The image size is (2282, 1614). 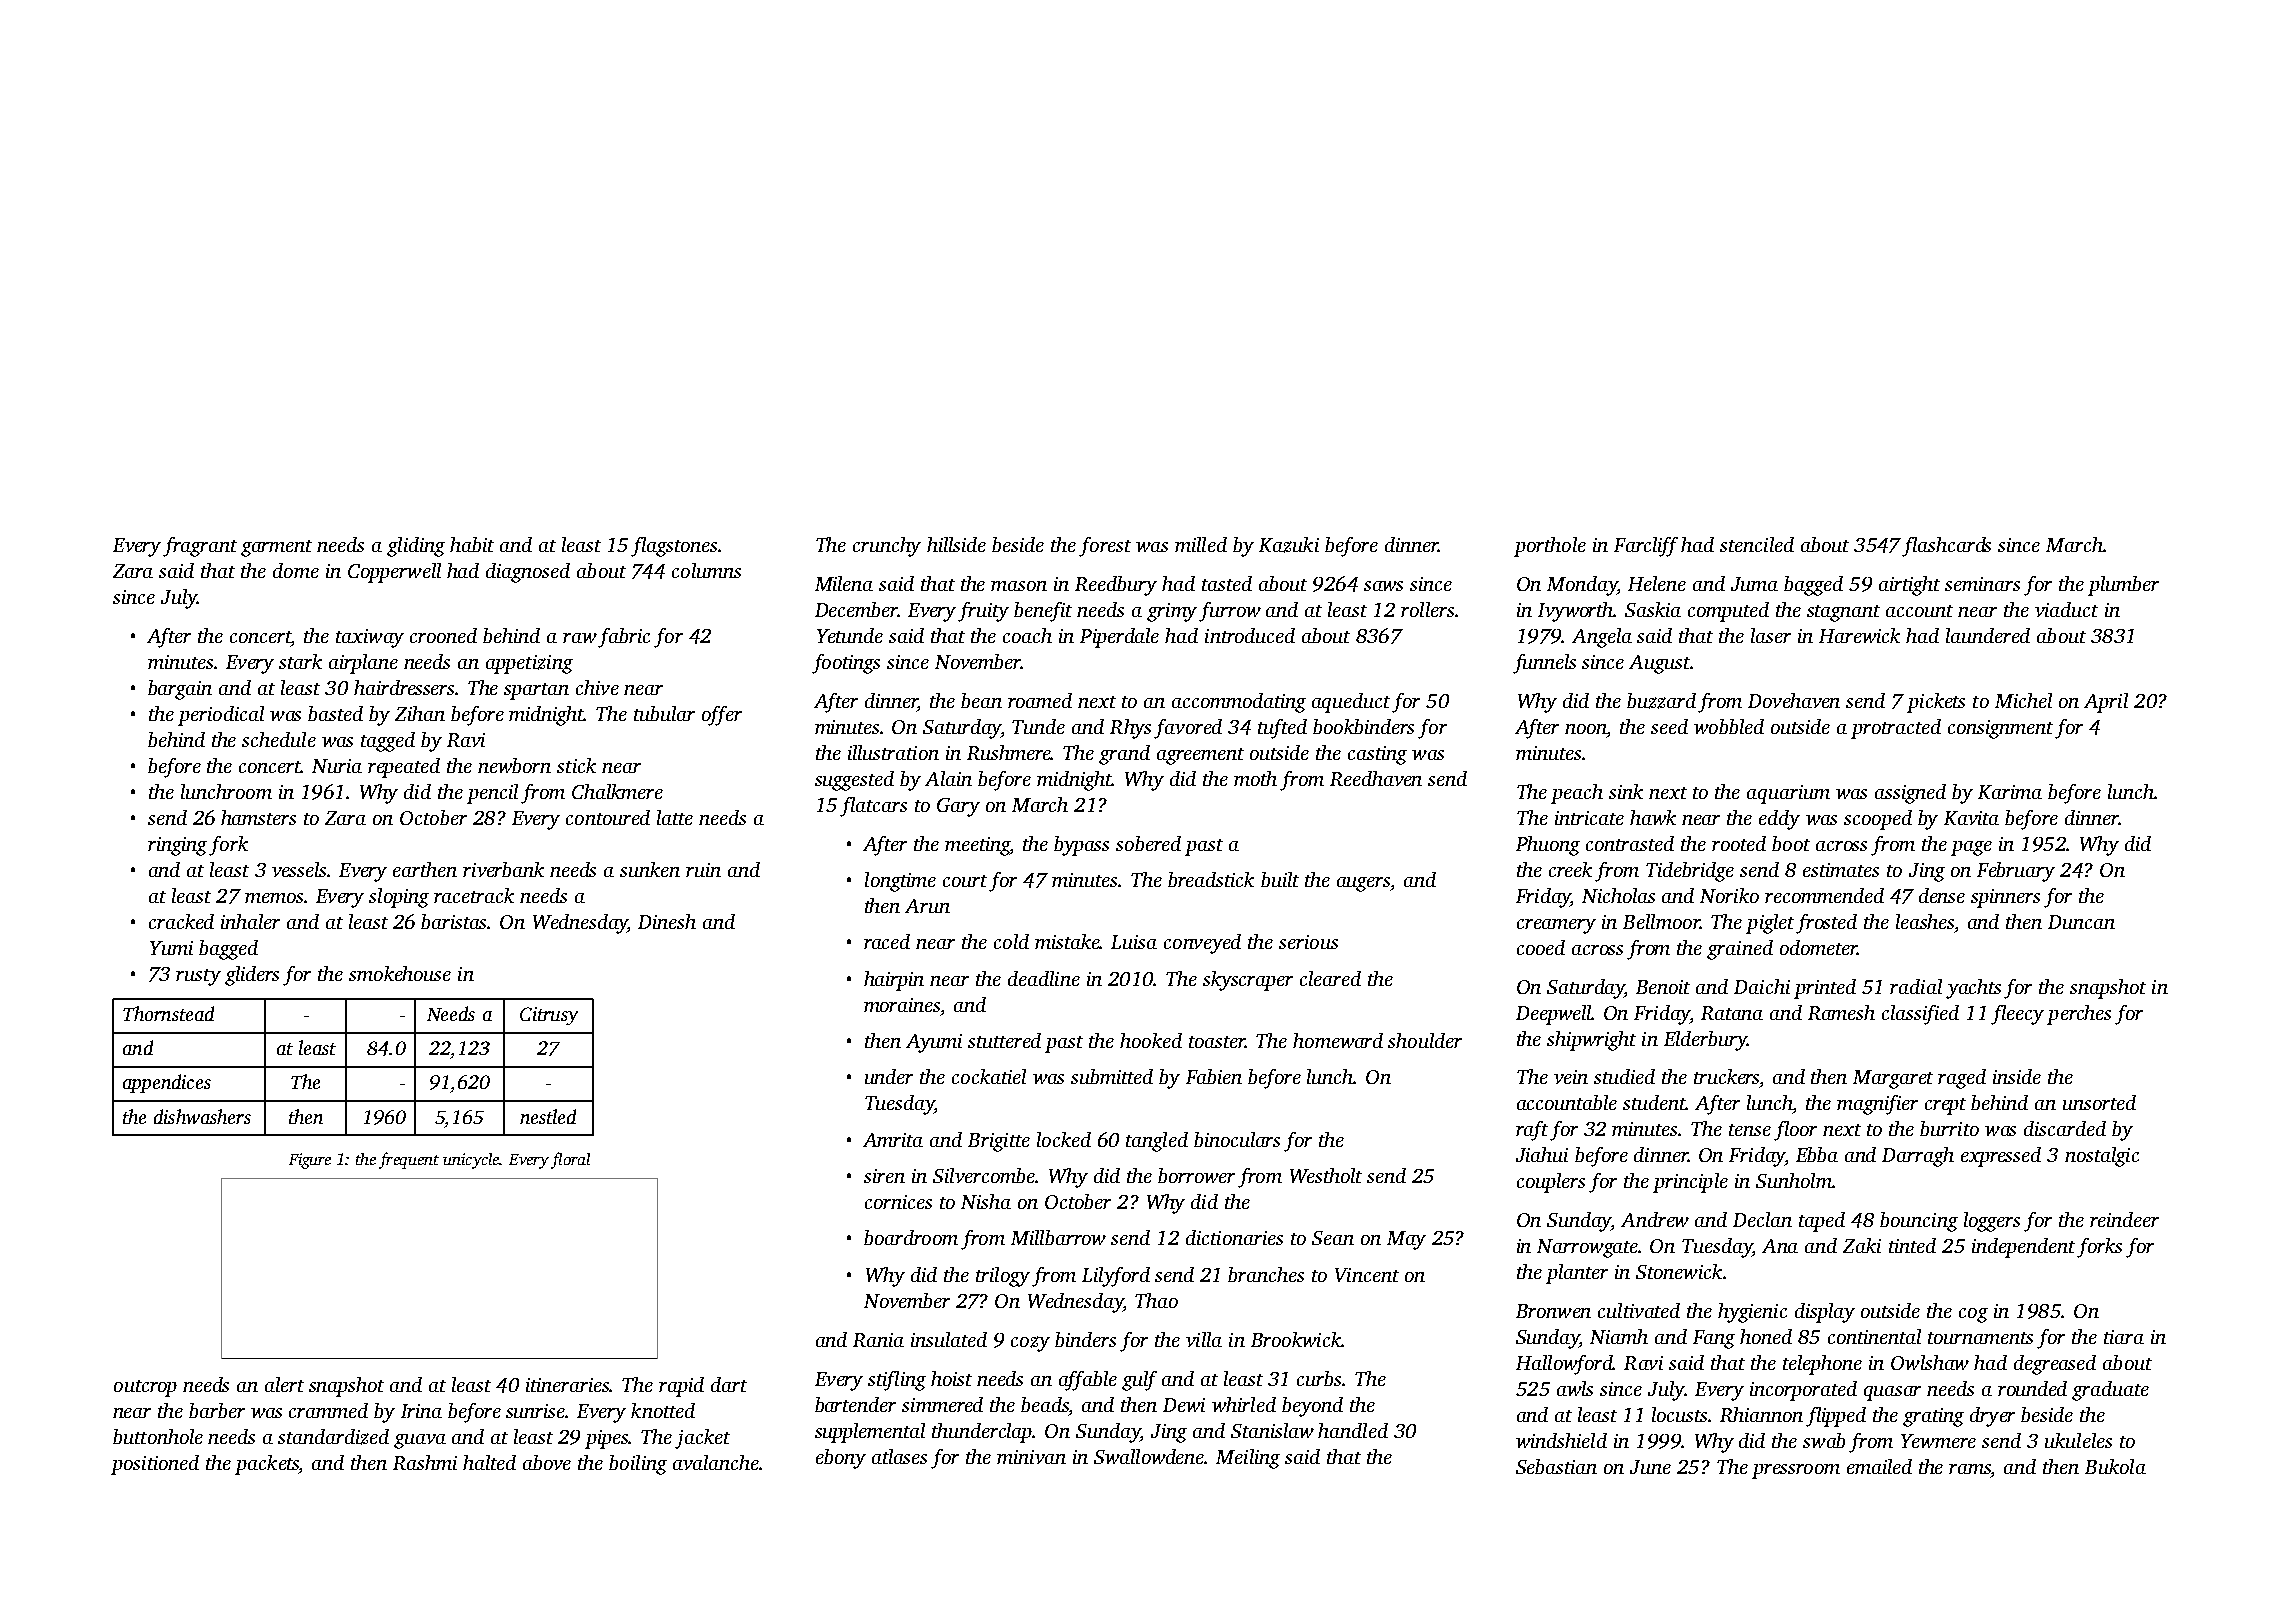 I want to click on rusty, so click(x=198, y=977).
